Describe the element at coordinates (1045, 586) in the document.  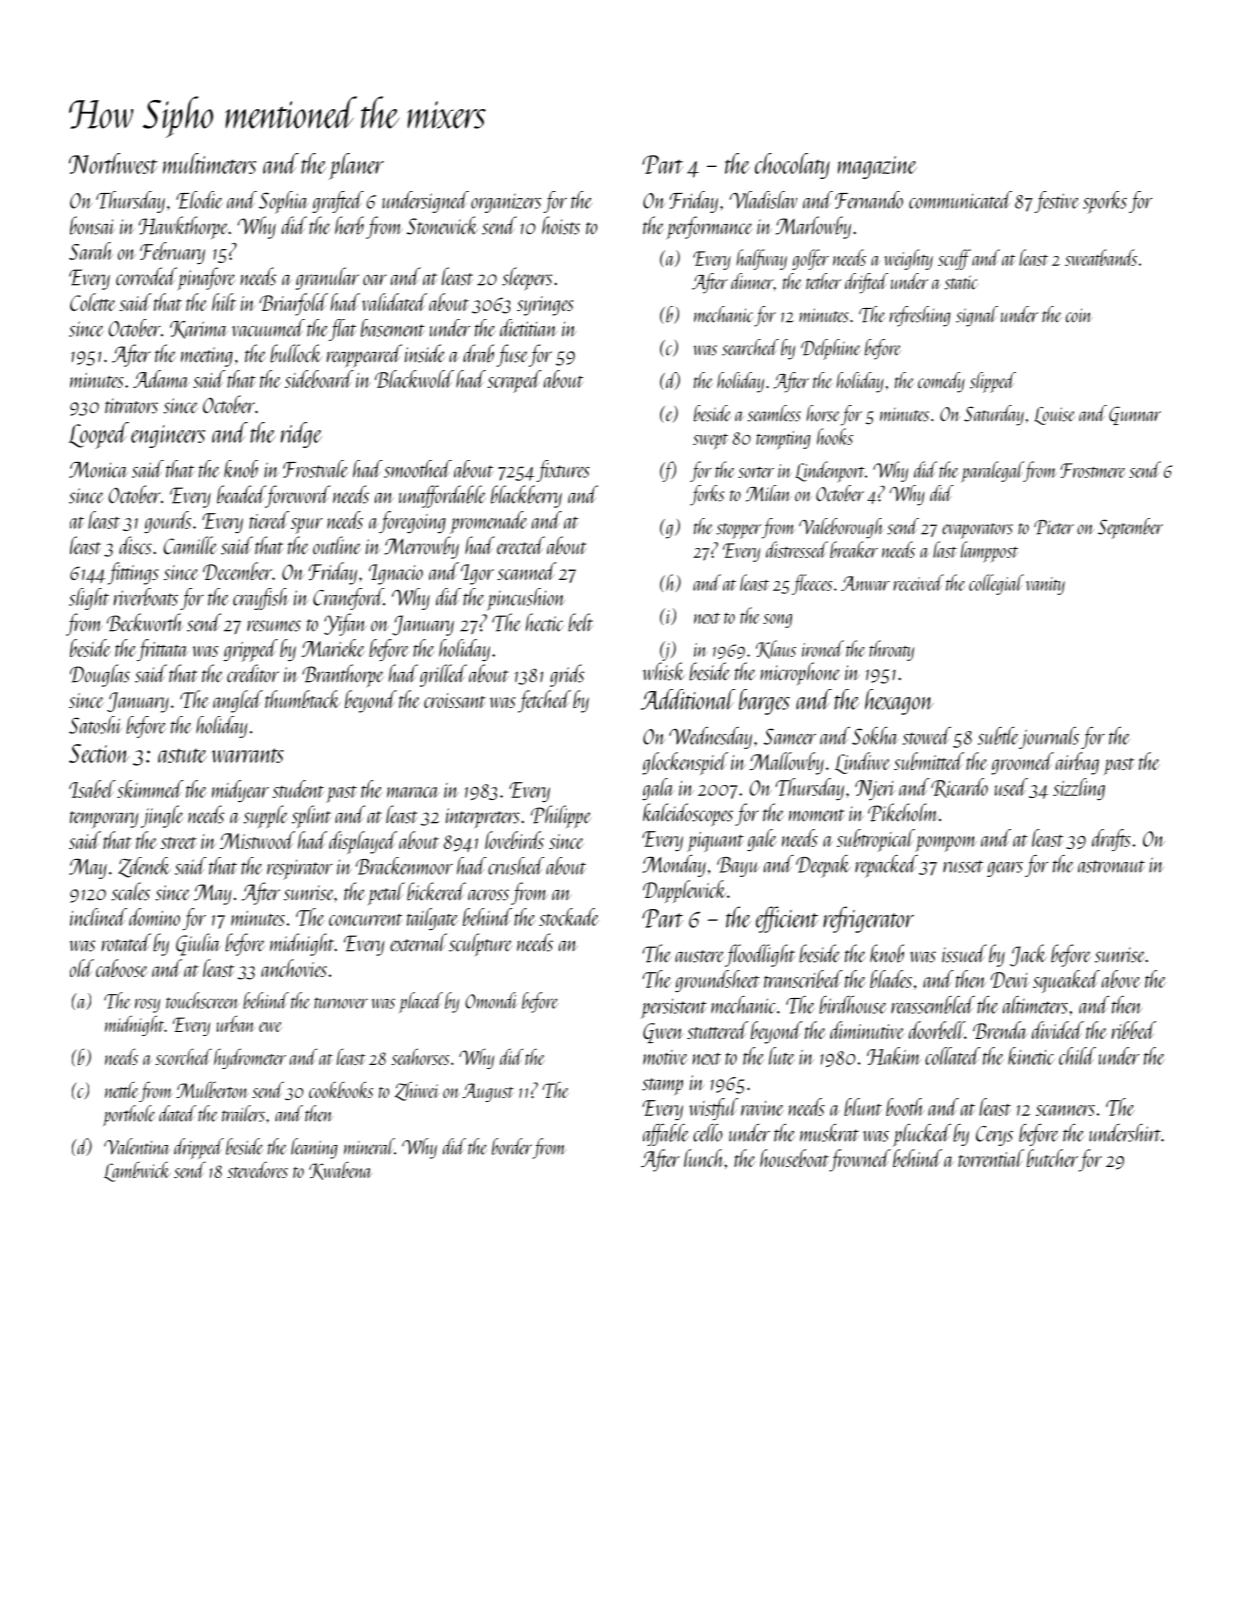
I see `vanity` at that location.
